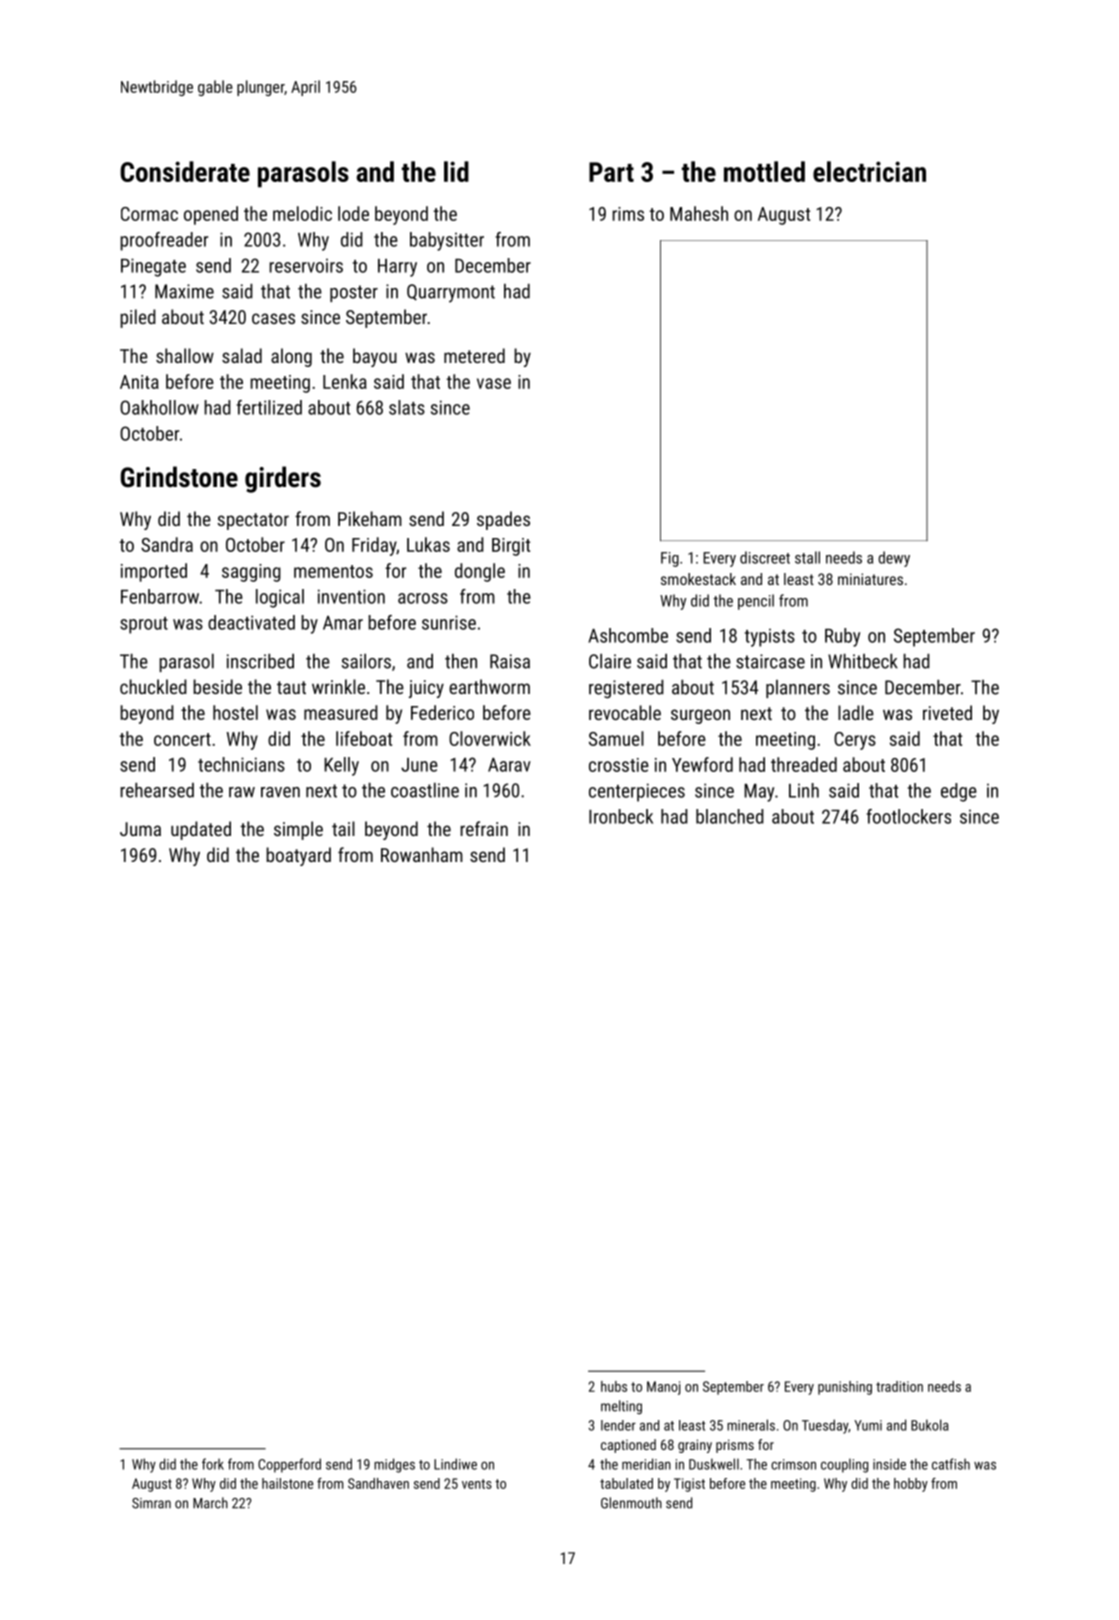  Describe the element at coordinates (909, 816) in the image. I see `footlockers` at that location.
